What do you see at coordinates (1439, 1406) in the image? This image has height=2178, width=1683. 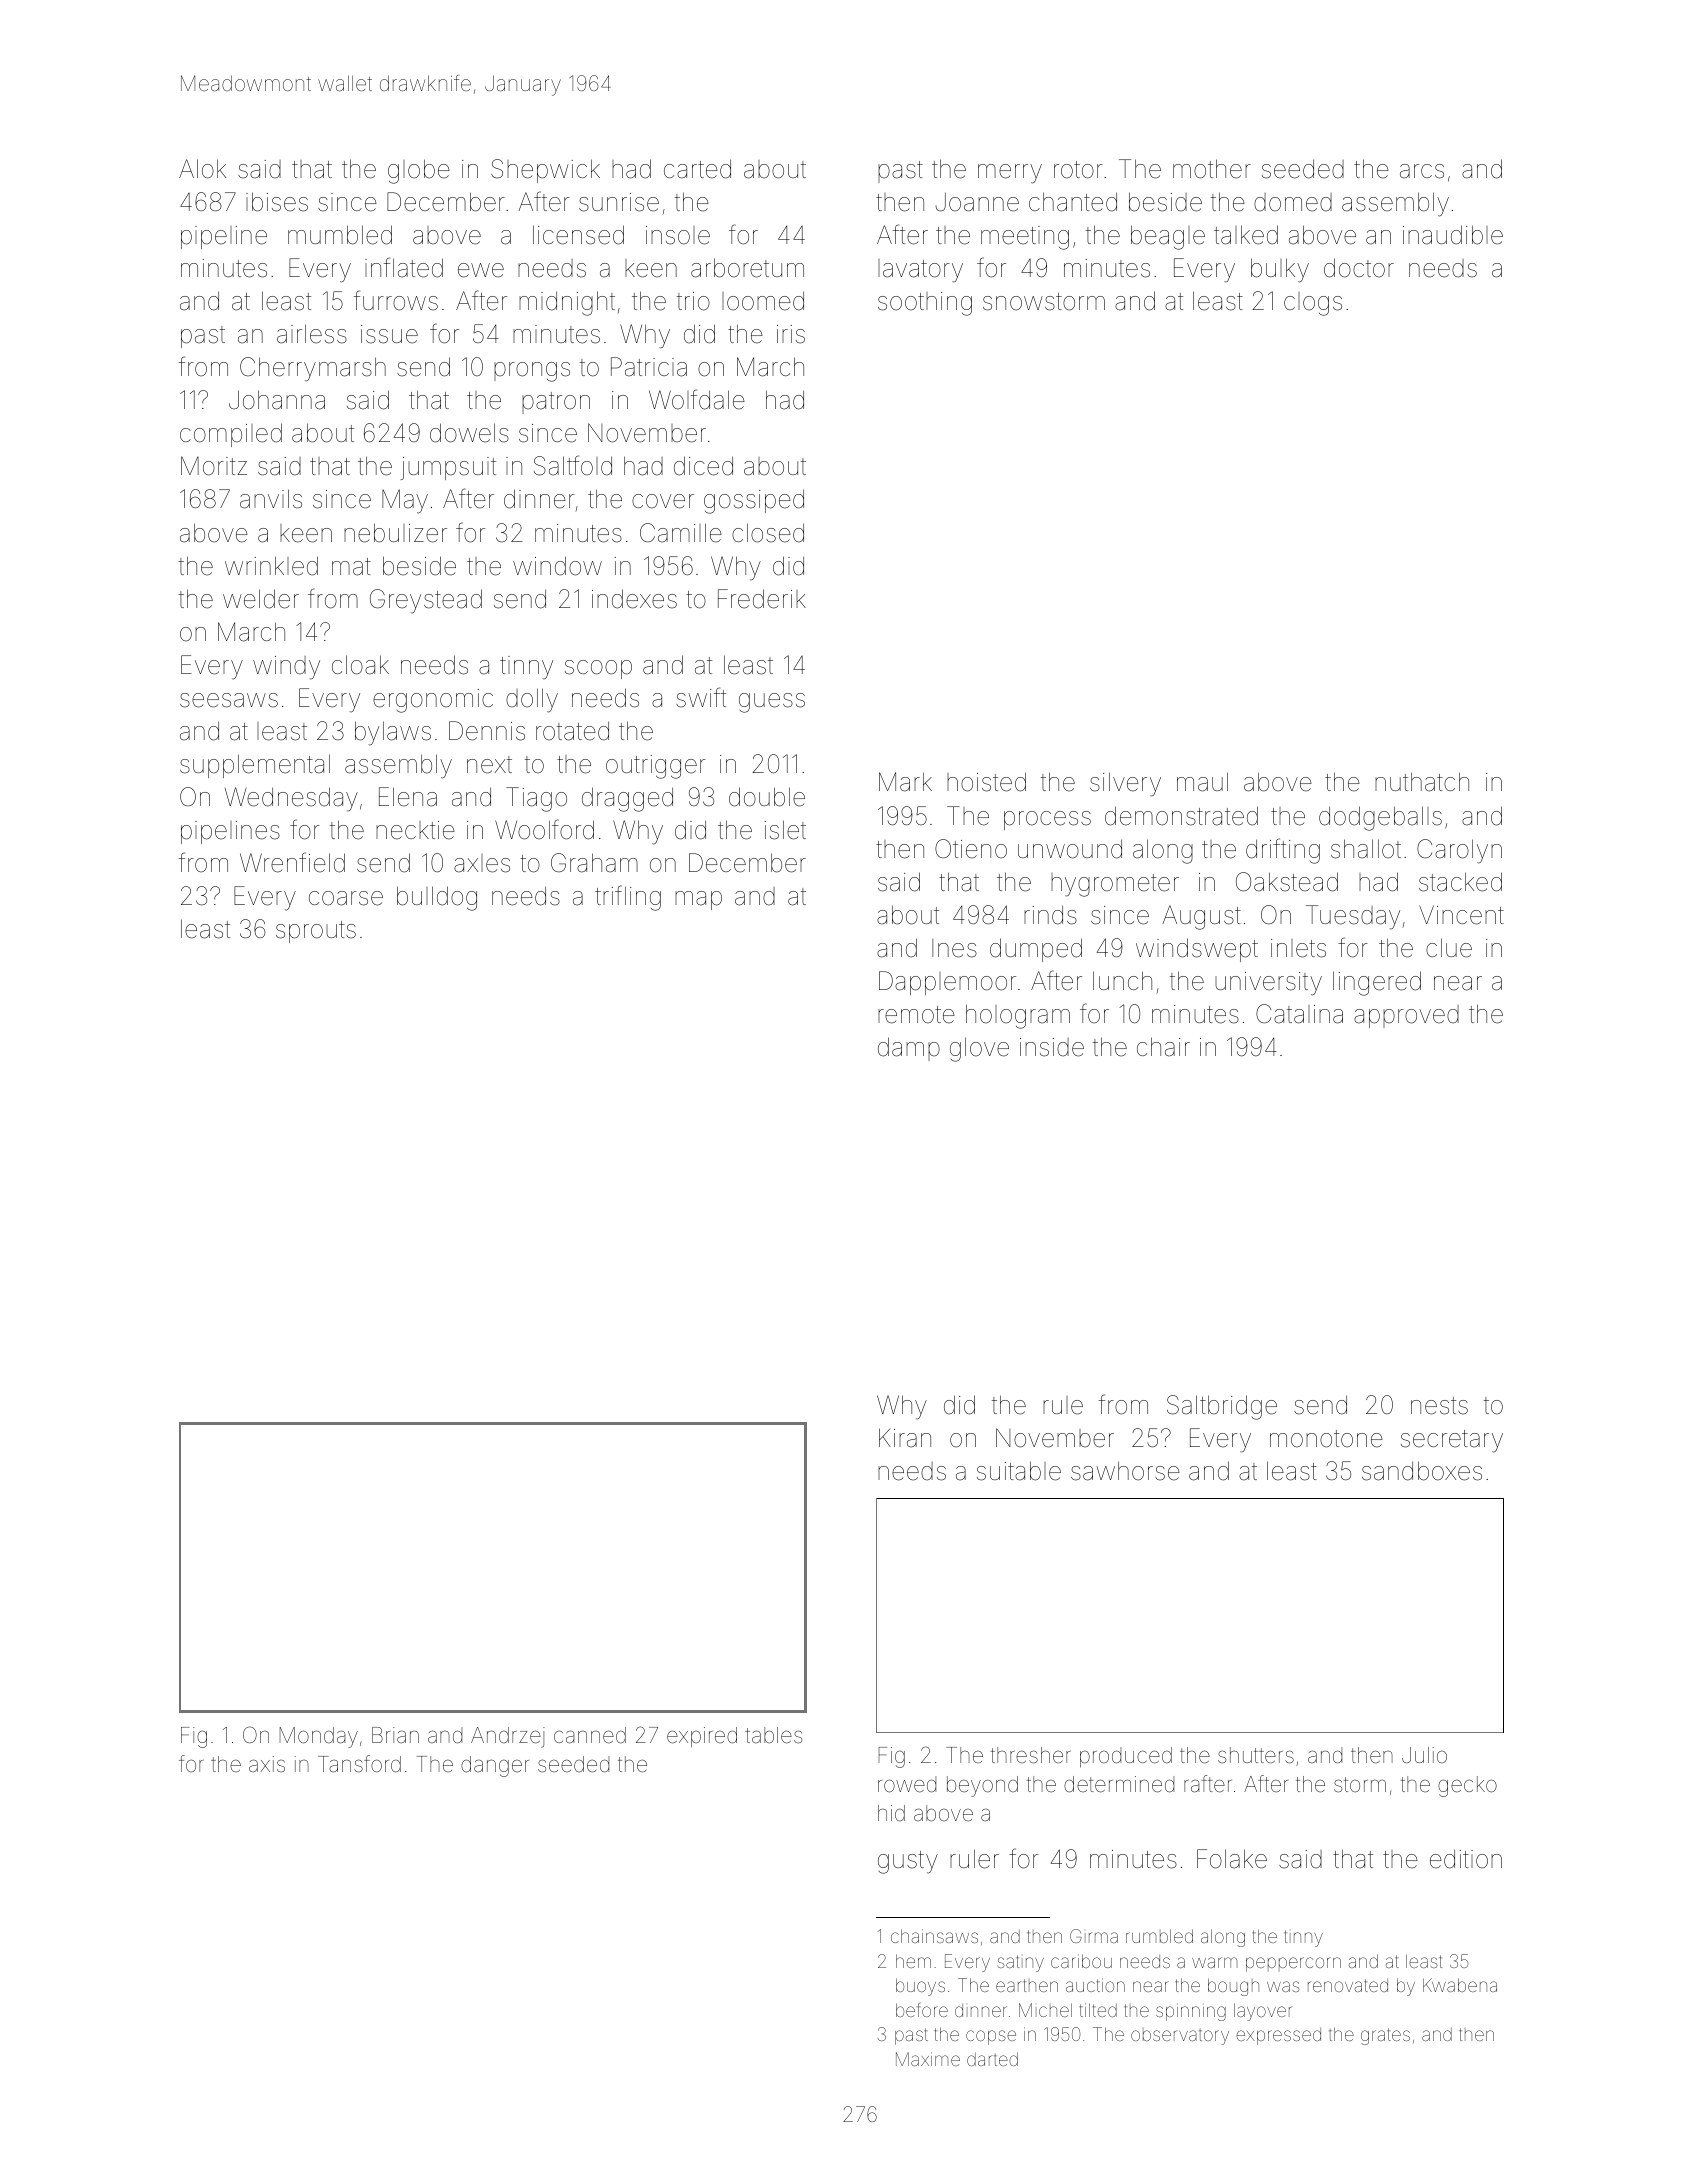 I see `nests` at bounding box center [1439, 1406].
